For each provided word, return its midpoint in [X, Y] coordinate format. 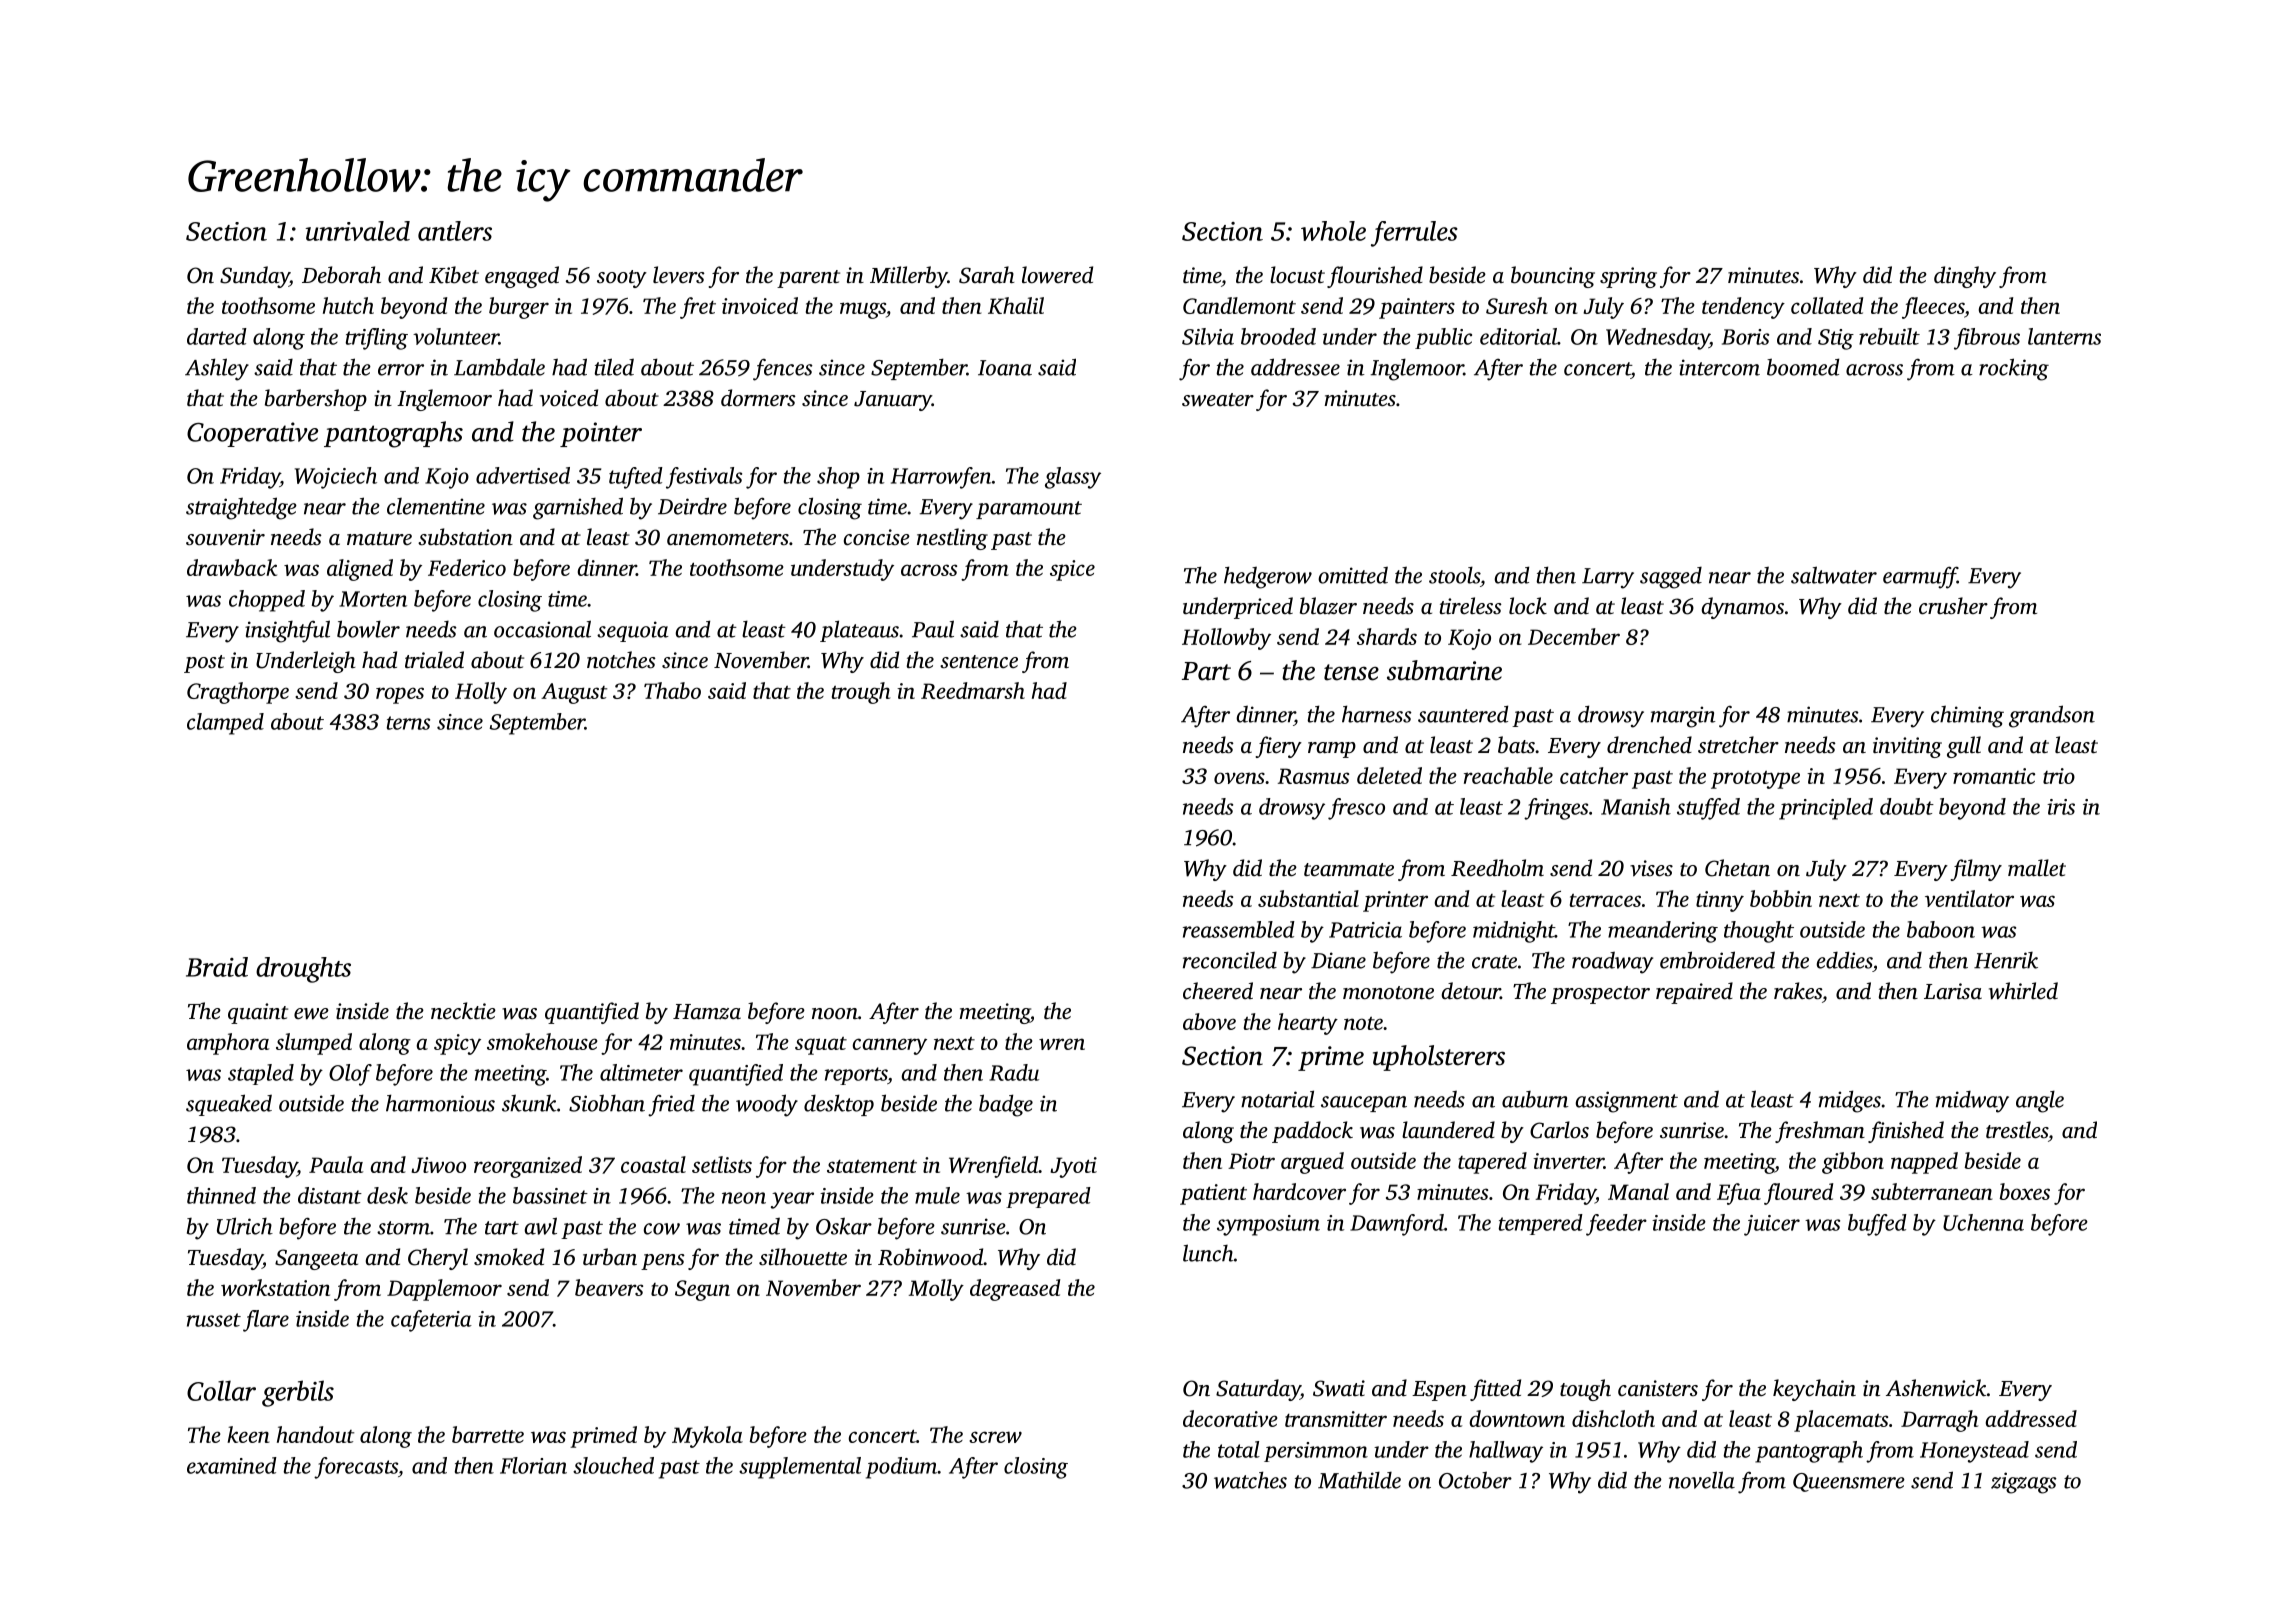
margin [1683, 717]
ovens [1239, 778]
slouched [613, 1465]
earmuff [1920, 577]
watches [1250, 1480]
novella [1702, 1480]
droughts [303, 970]
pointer [601, 434]
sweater [1218, 400]
